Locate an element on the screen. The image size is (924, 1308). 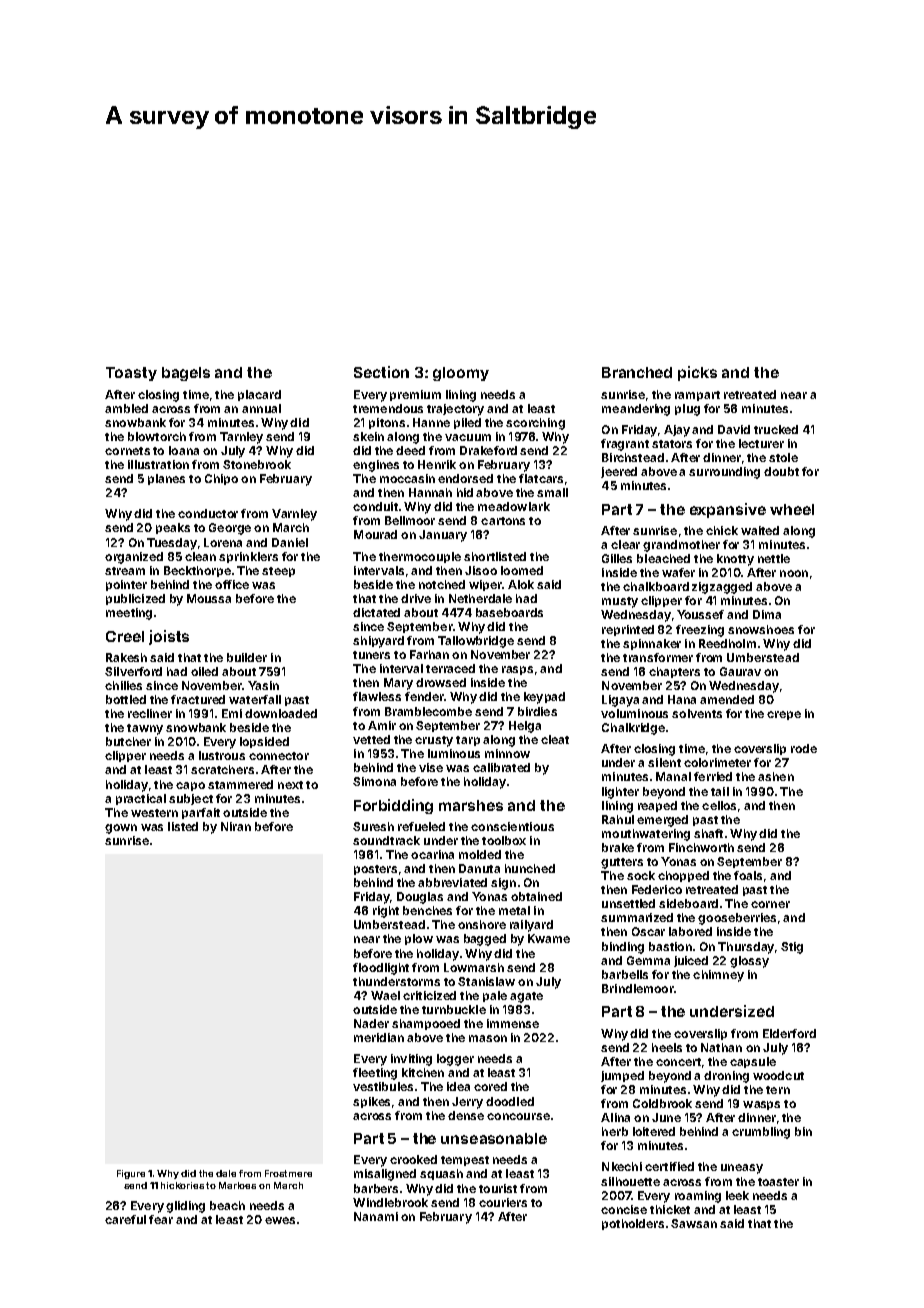
picks is located at coordinates (697, 373).
